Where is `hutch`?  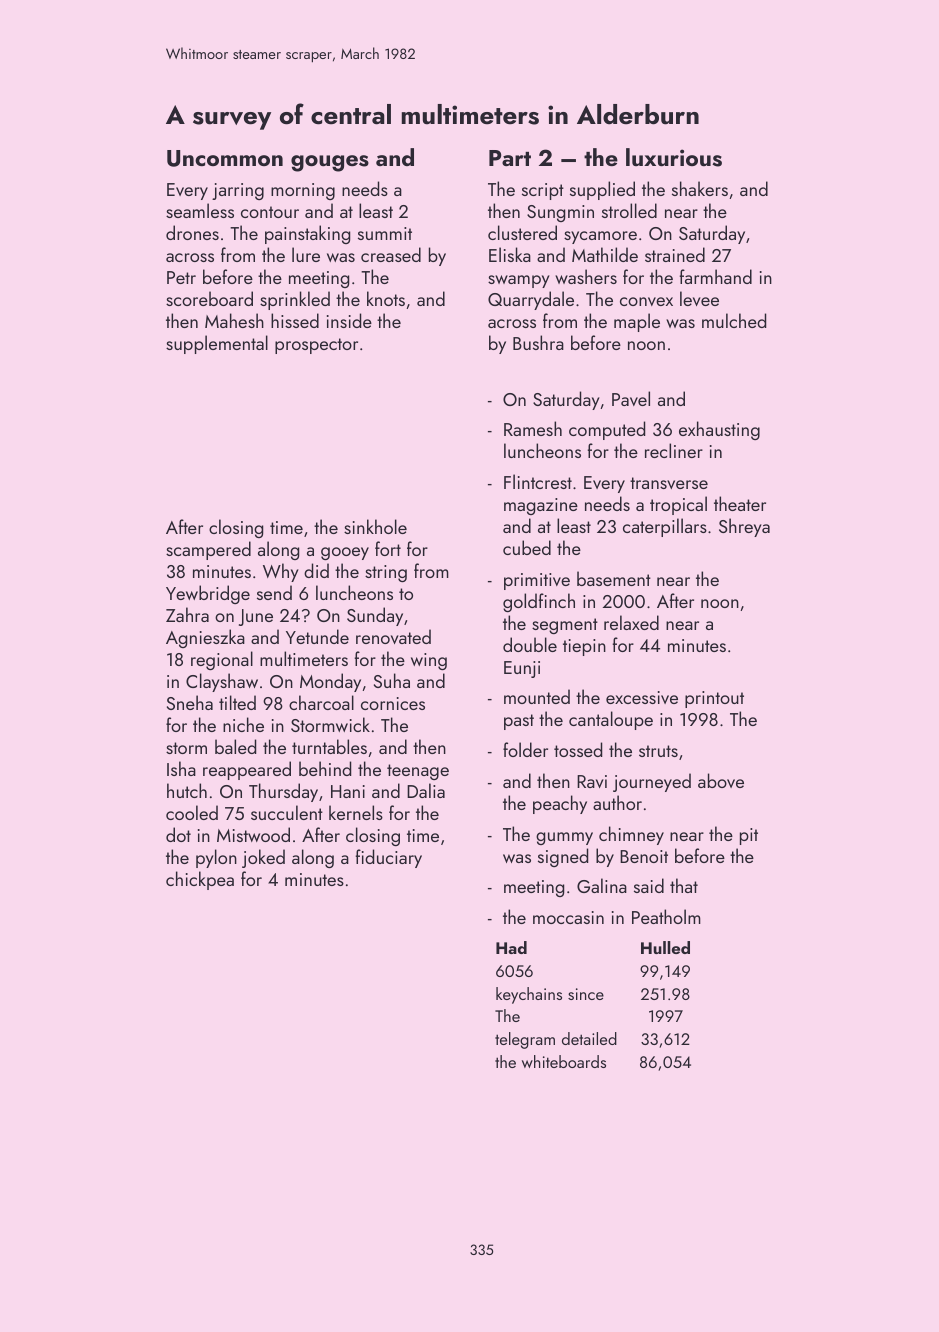 hutch is located at coordinates (187, 790).
